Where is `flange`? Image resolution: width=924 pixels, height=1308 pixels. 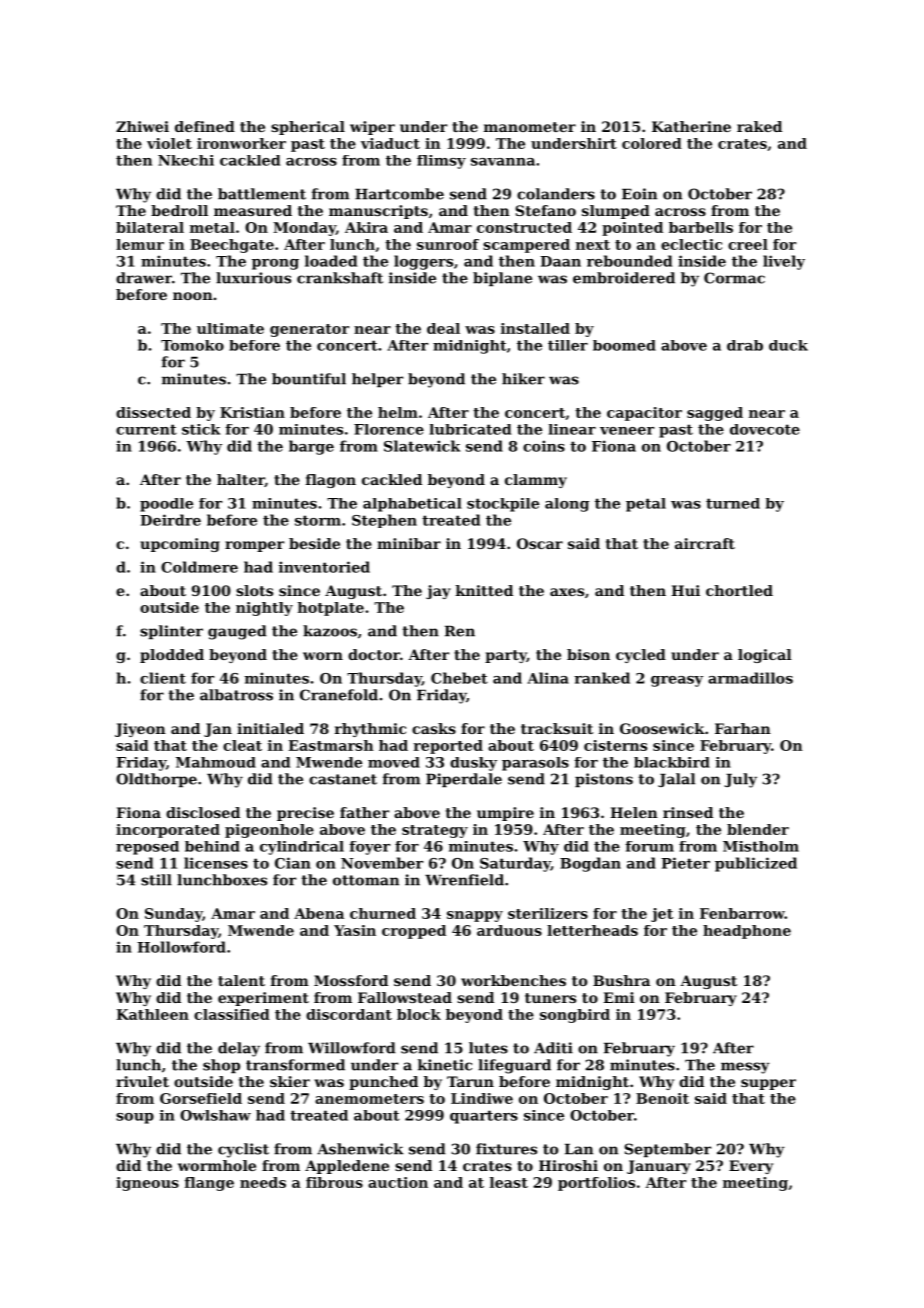 flange is located at coordinates (209, 1184).
